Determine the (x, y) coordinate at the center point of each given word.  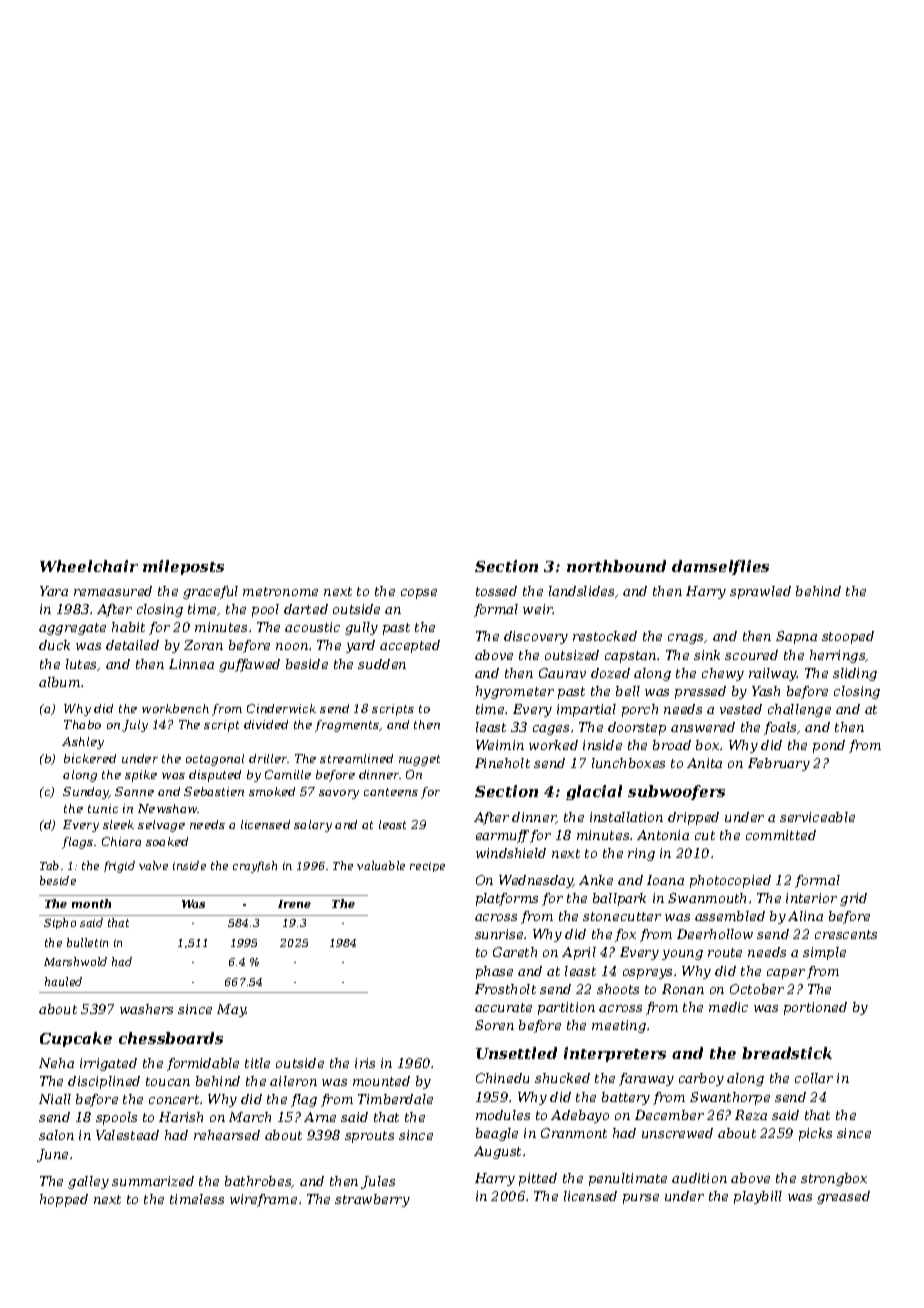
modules (503, 1115)
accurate (503, 1007)
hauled (63, 981)
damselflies (720, 567)
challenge (799, 710)
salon (56, 1135)
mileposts (183, 567)
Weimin (500, 745)
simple (824, 953)
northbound (616, 566)
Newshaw (168, 808)
